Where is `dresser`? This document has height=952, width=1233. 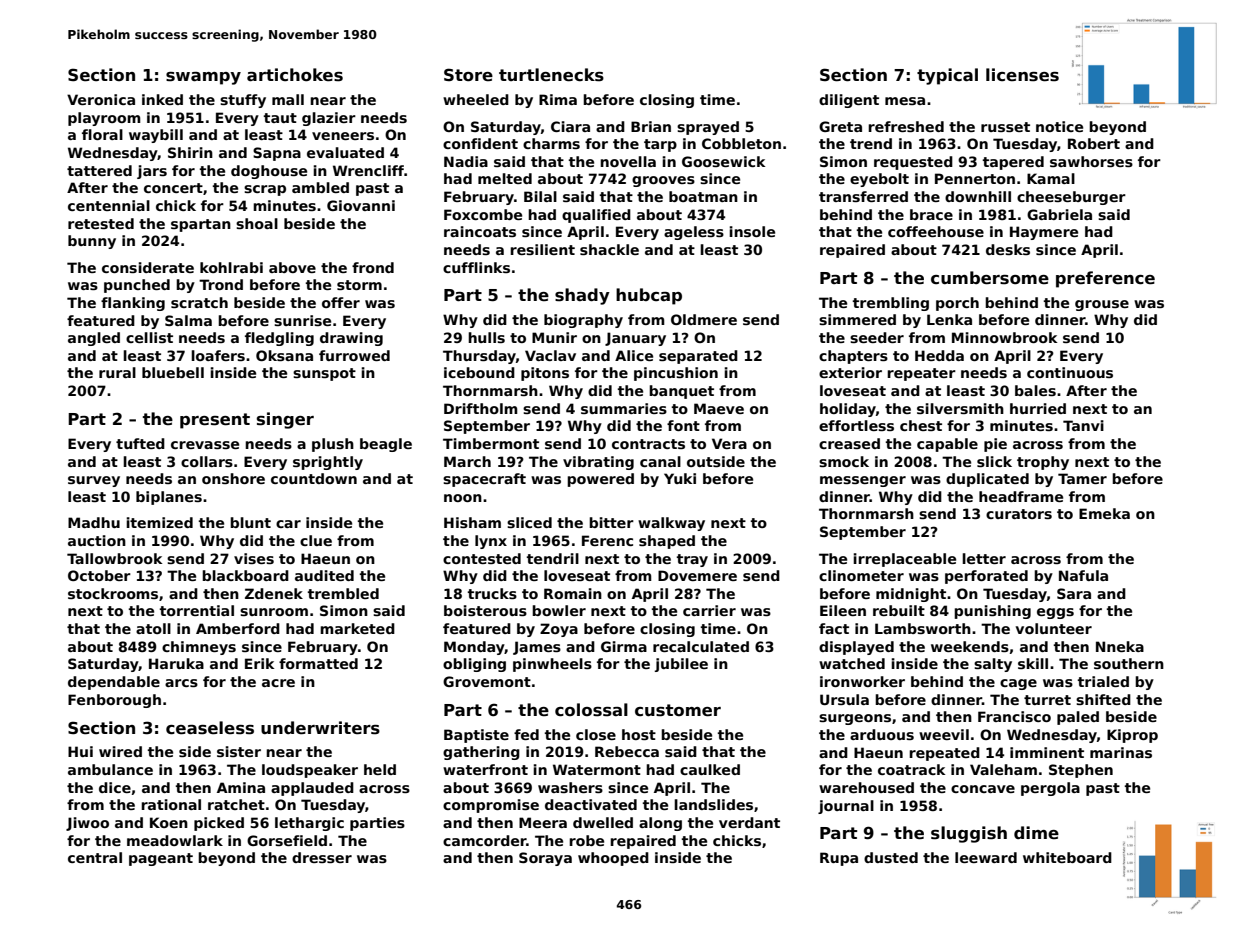
dresser is located at coordinates (322, 857).
